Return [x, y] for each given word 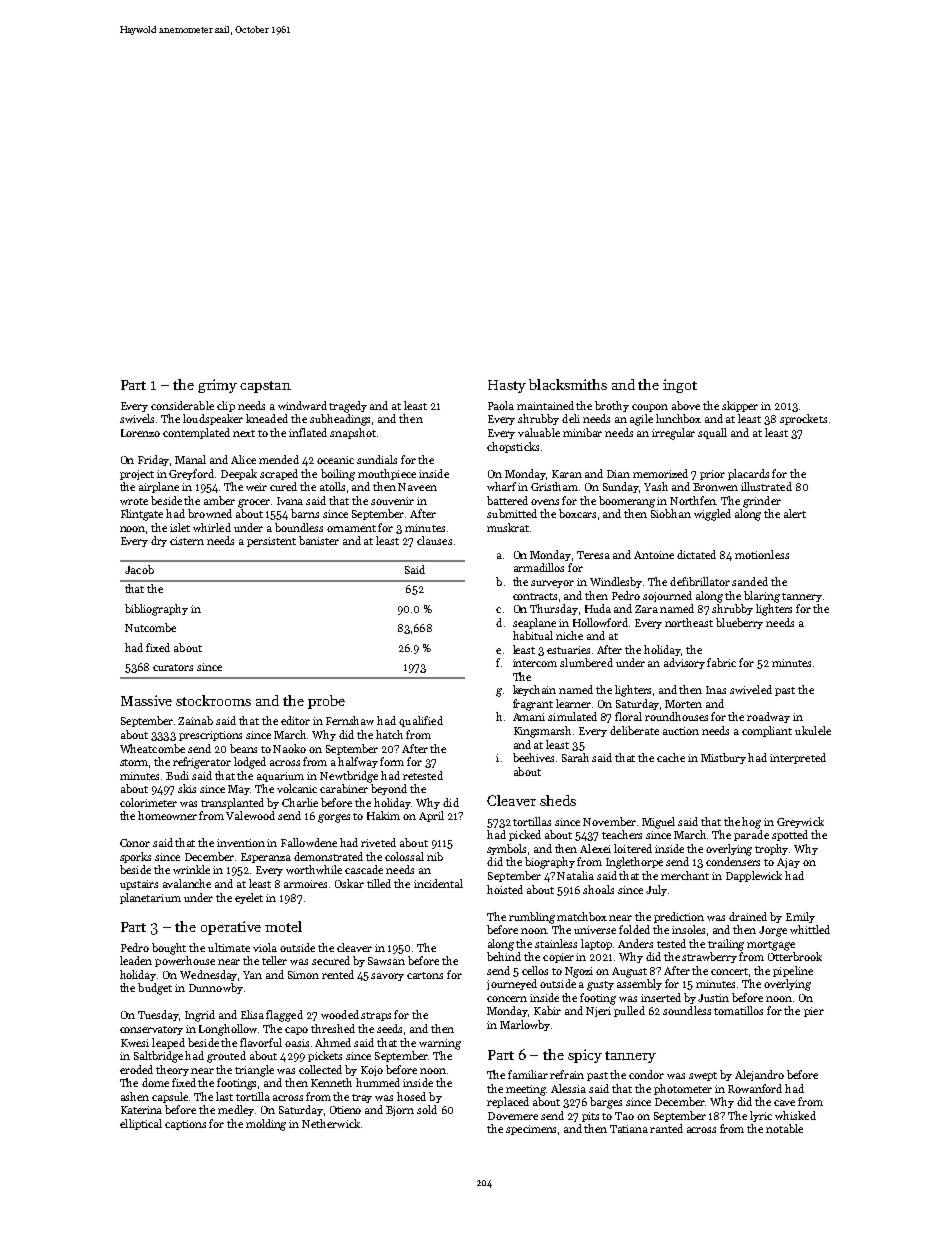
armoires [305, 884]
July [656, 890]
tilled [379, 883]
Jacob [139, 569]
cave [784, 1103]
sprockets [803, 419]
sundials [377, 459]
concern [507, 999]
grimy [217, 386]
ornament [351, 528]
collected [320, 1069]
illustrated [766, 486]
